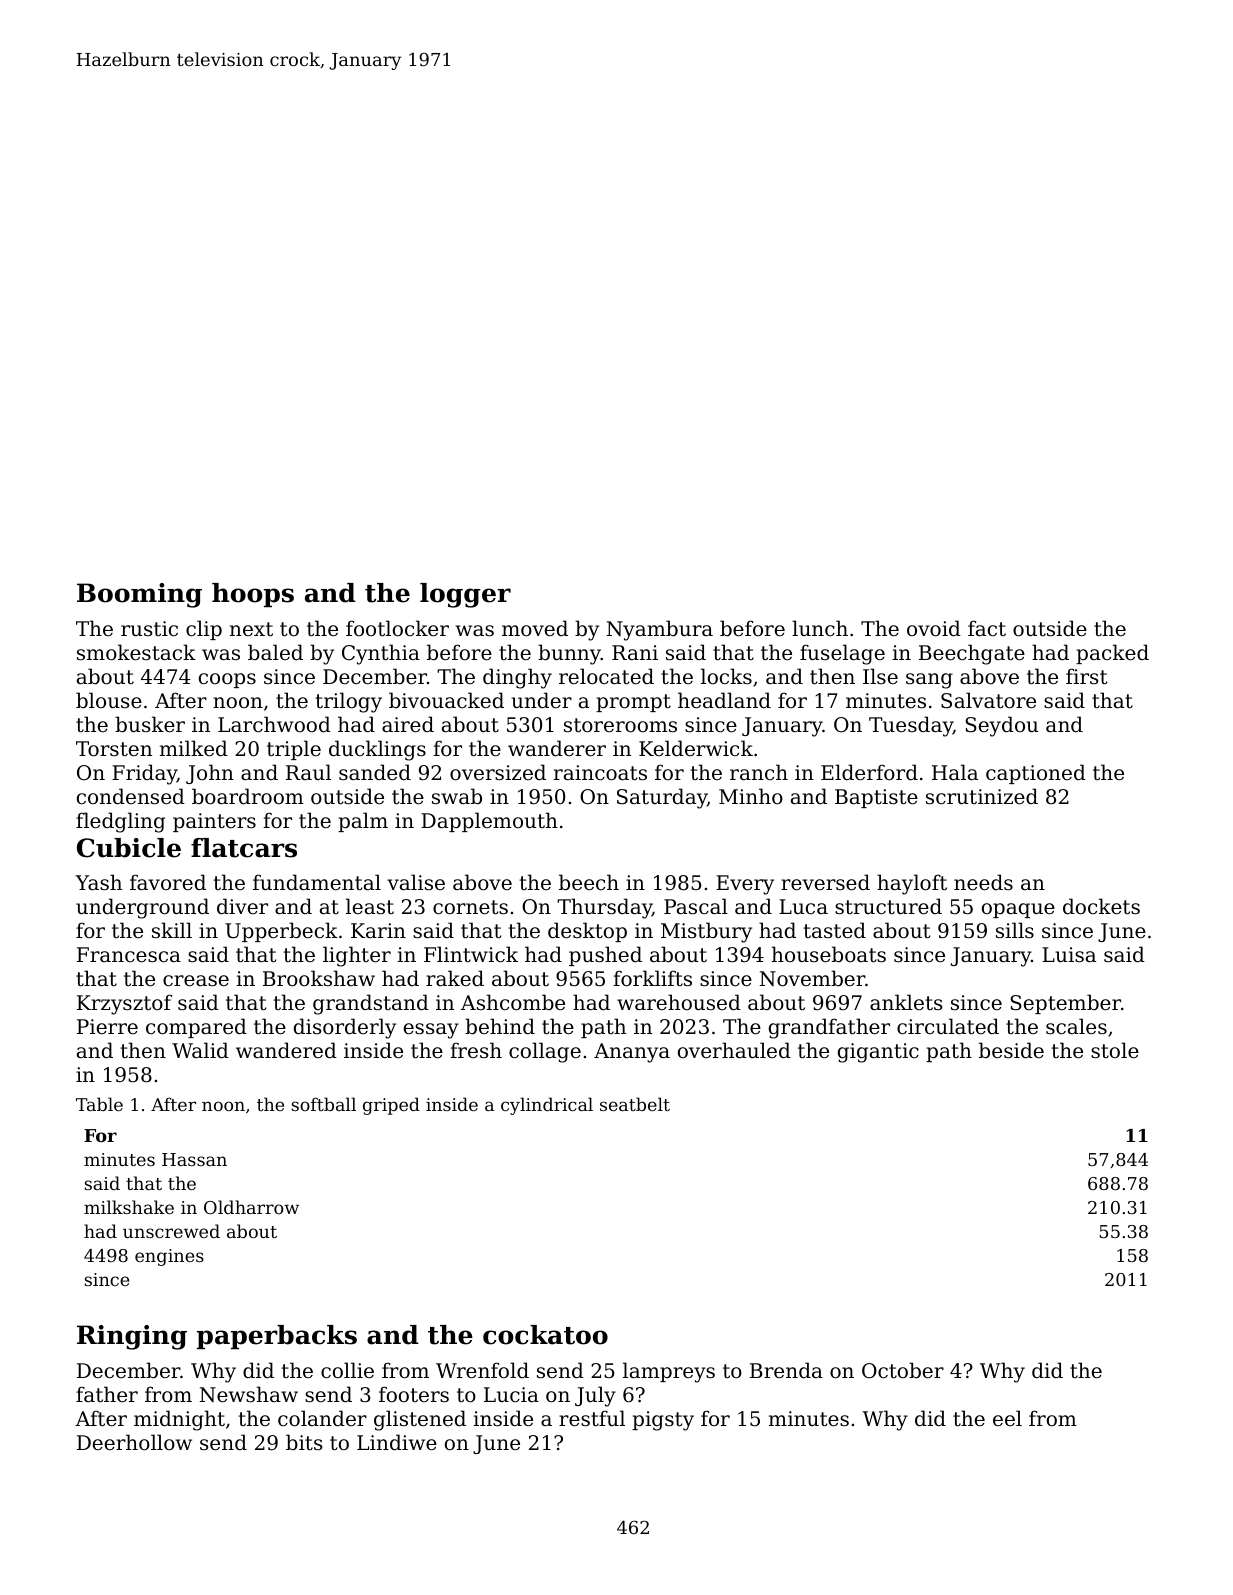  I want to click on behind, so click(500, 1026).
